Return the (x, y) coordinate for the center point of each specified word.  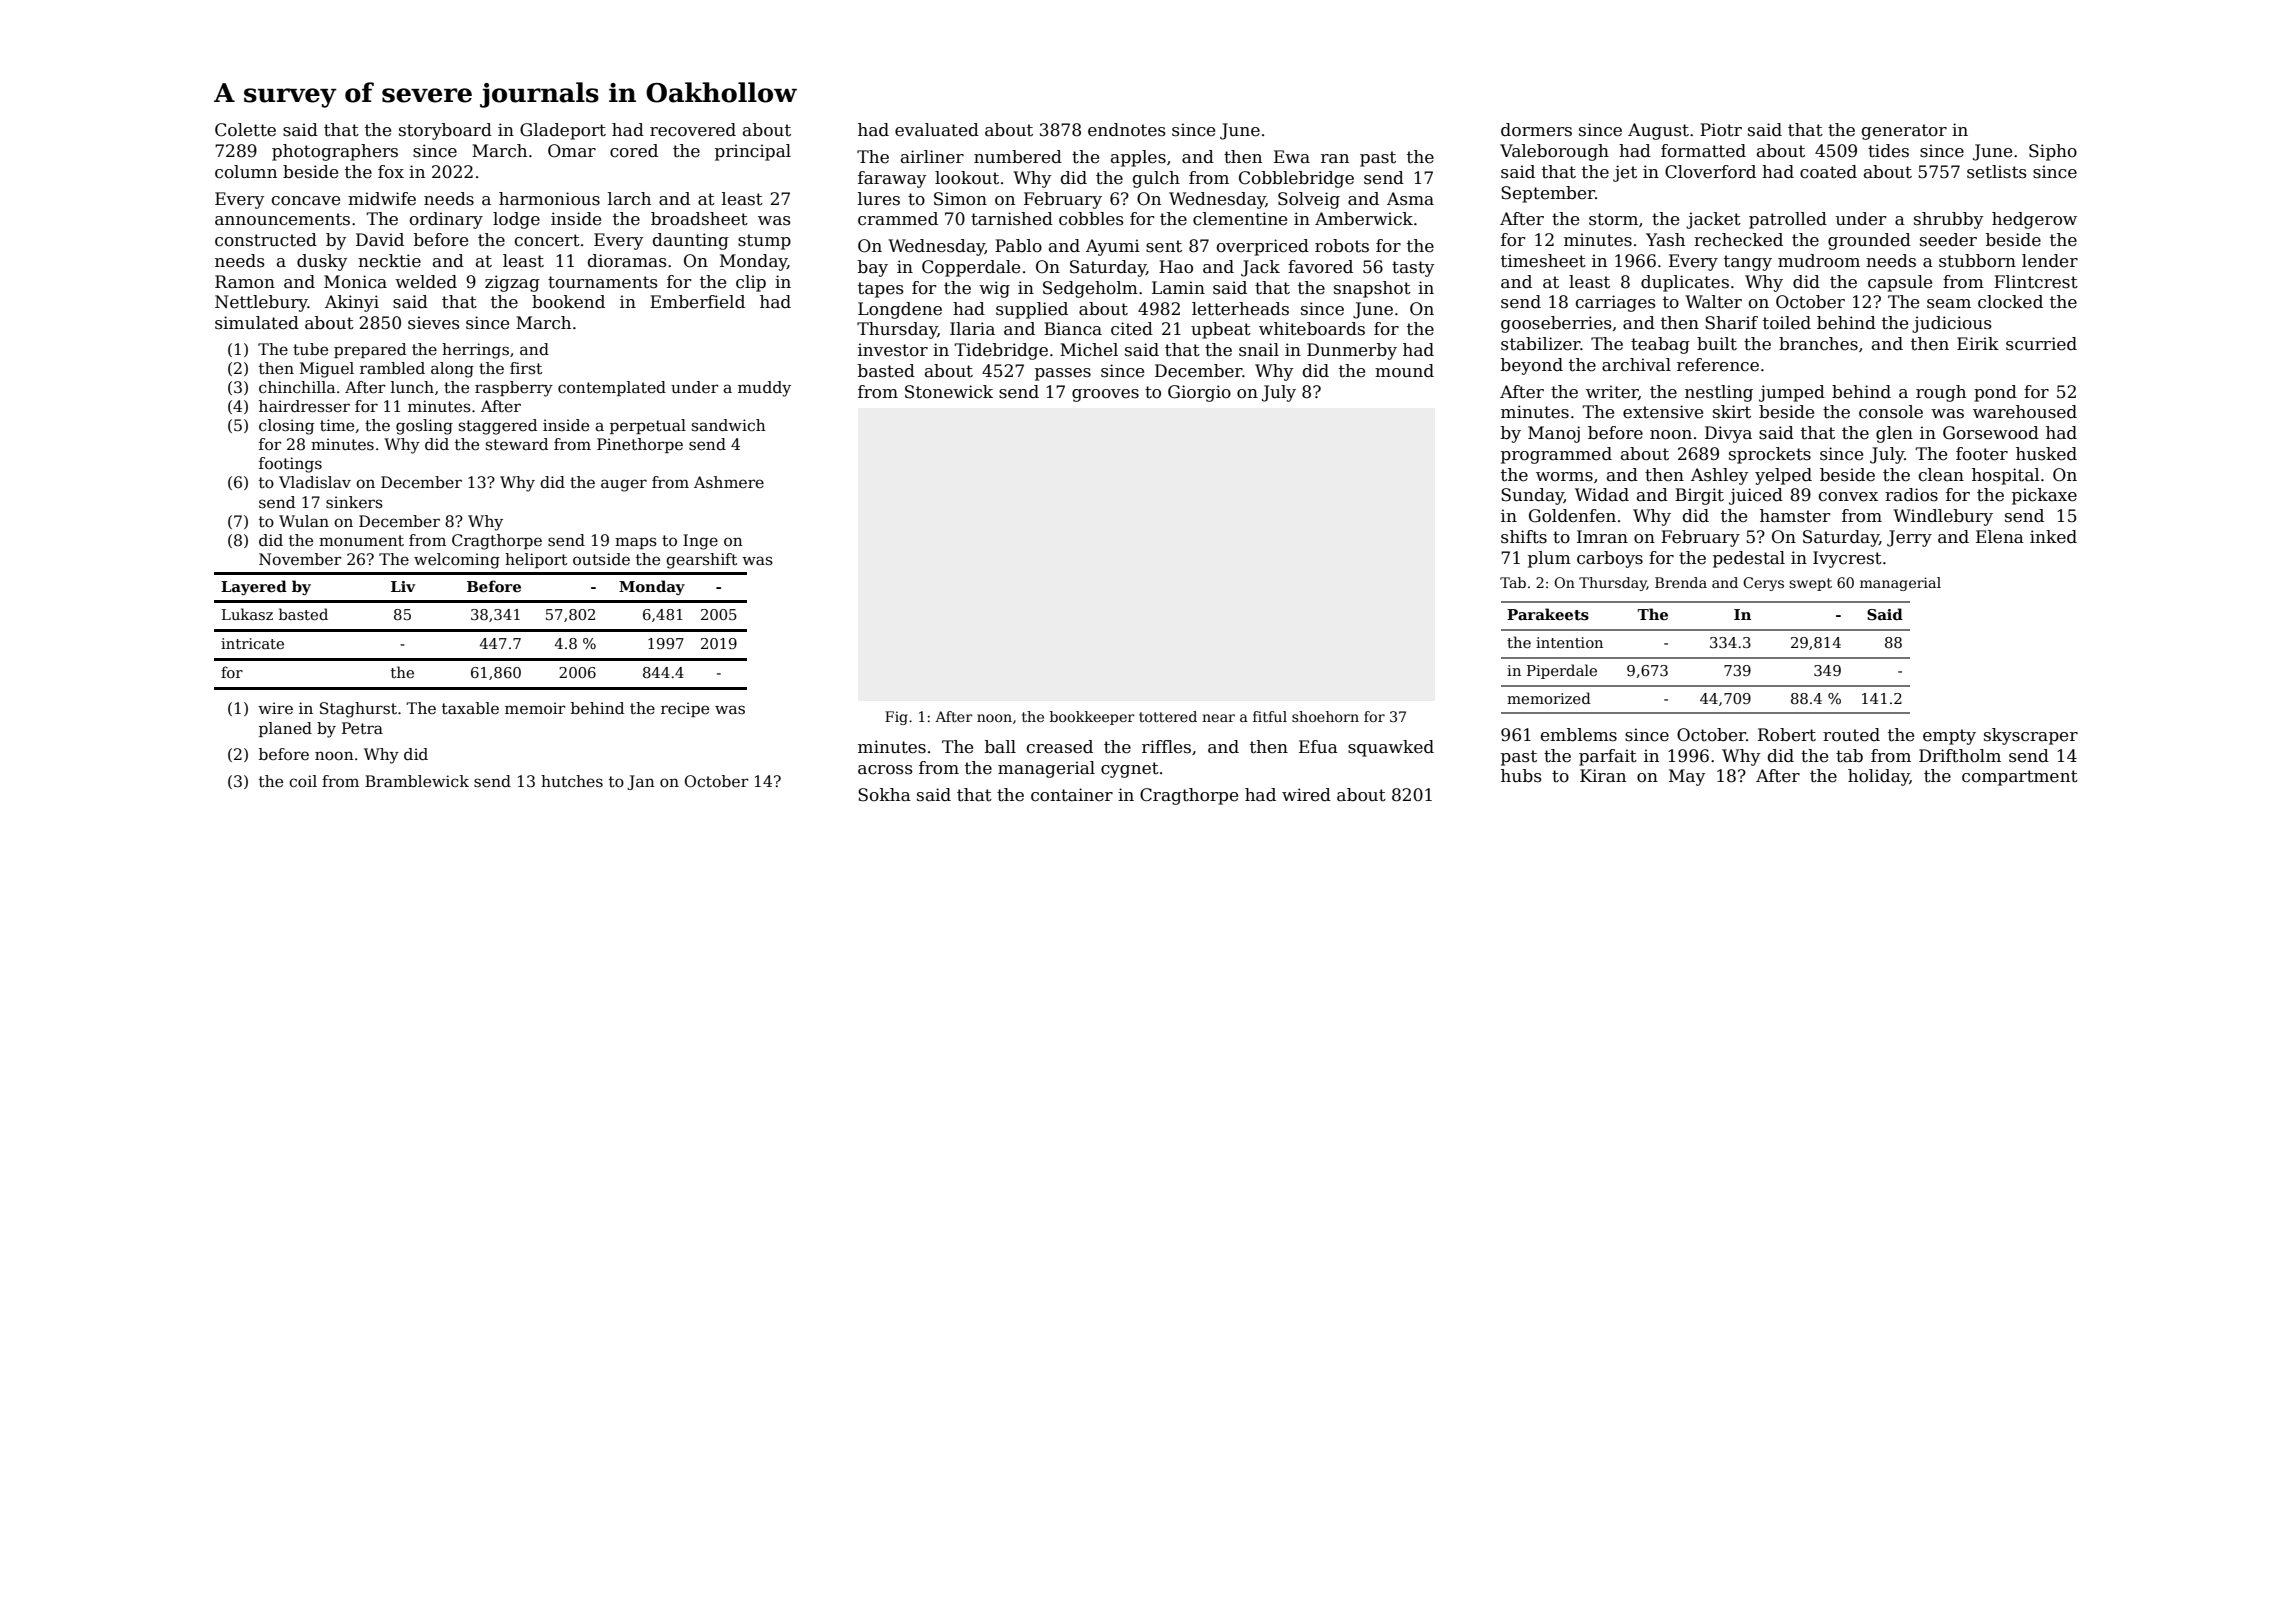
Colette (245, 130)
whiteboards (1312, 329)
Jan (641, 782)
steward (517, 444)
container (1072, 795)
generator (1904, 132)
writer (1612, 392)
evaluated (937, 130)
